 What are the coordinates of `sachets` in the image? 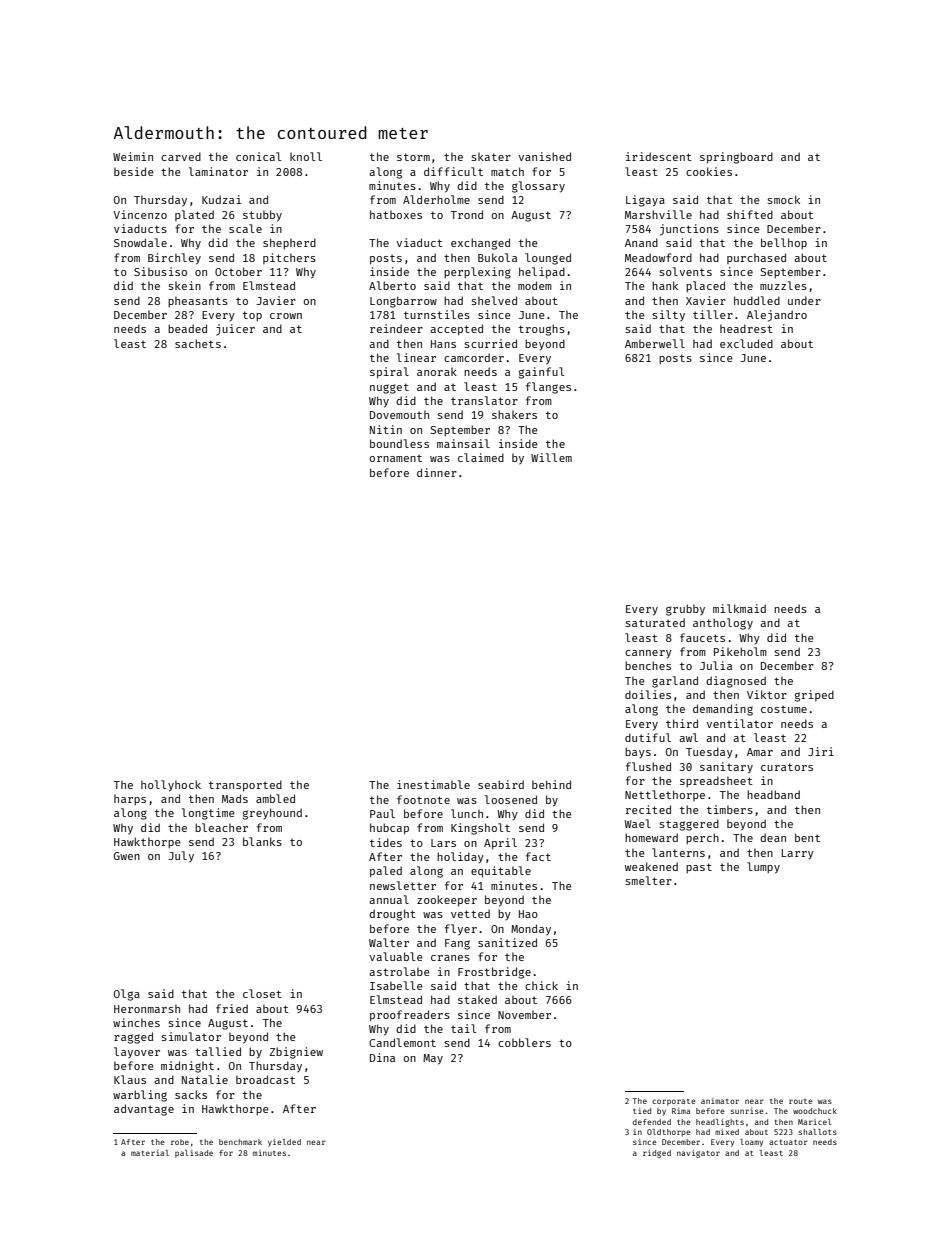 It's located at (198, 343).
